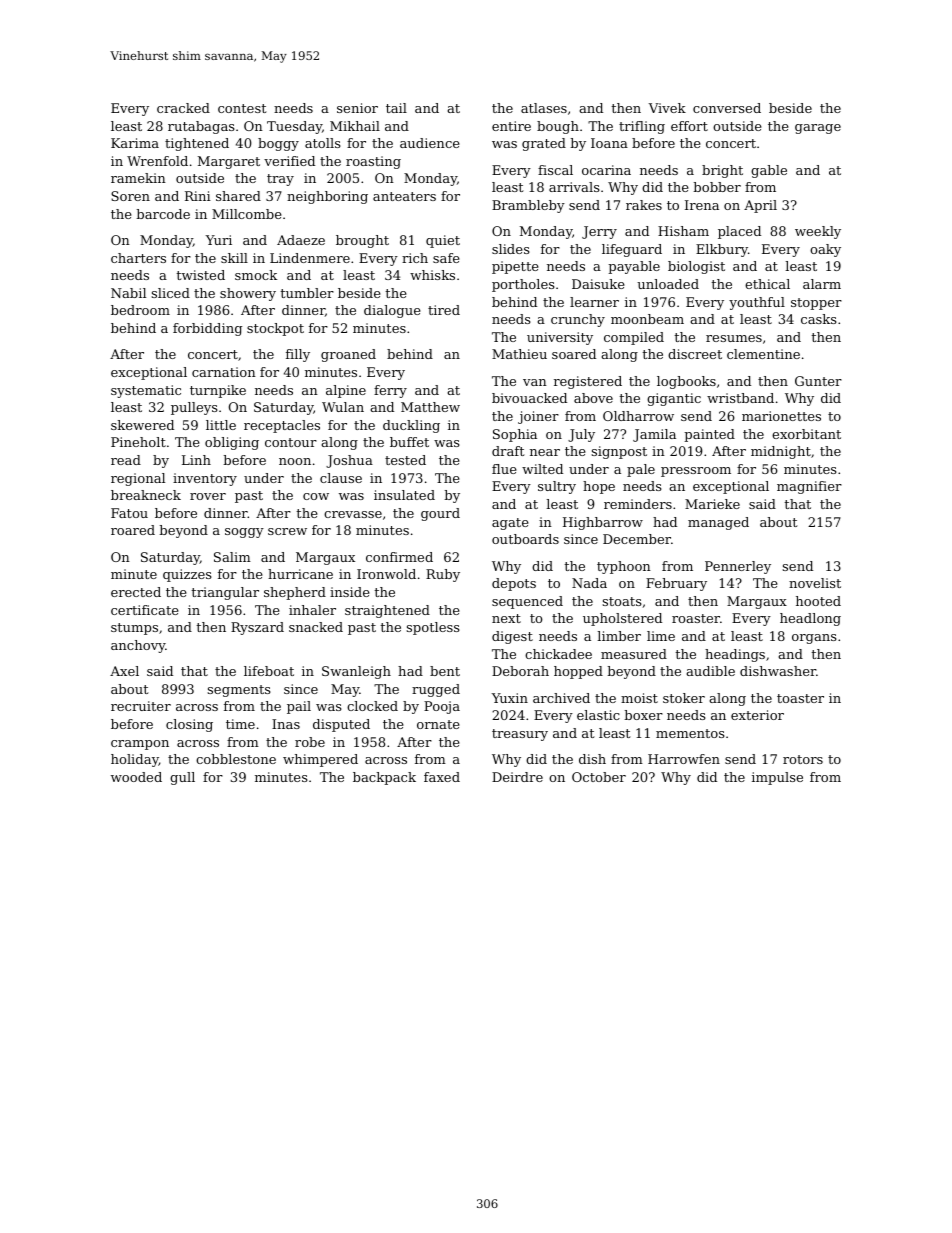 Image resolution: width=952 pixels, height=1233 pixels. I want to click on inhaler, so click(312, 610).
